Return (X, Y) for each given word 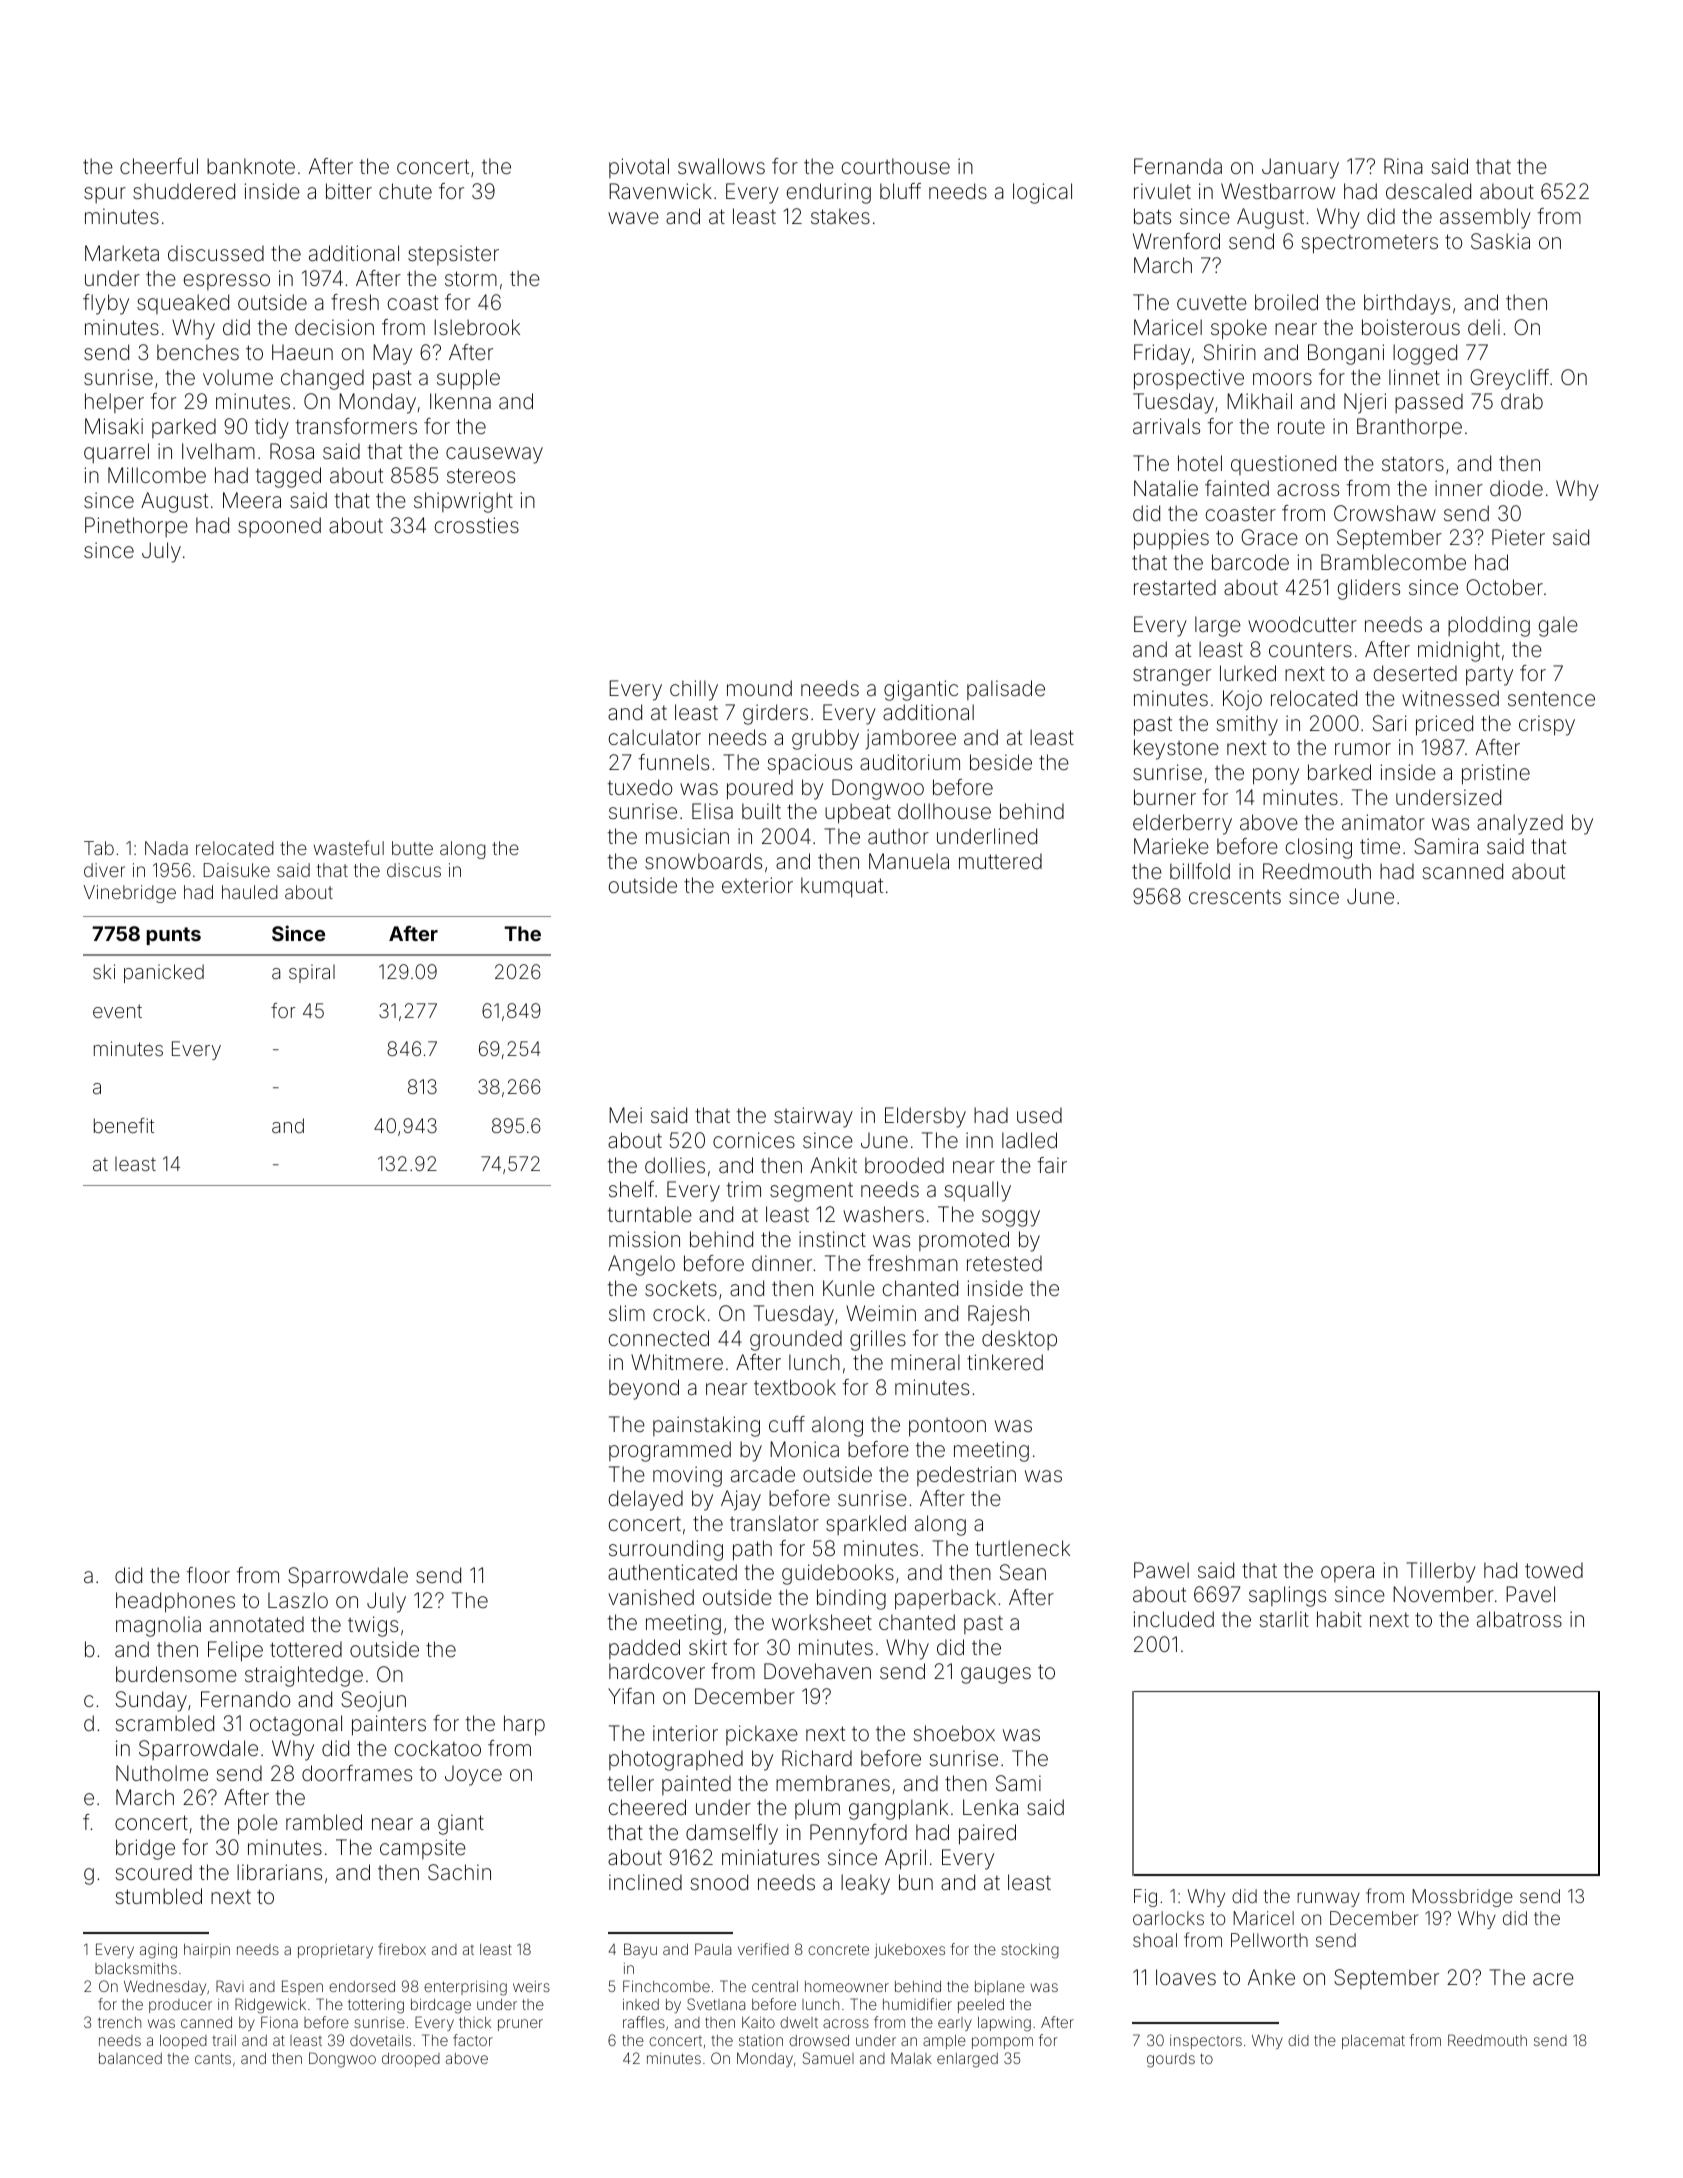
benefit (124, 1125)
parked (184, 428)
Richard (817, 1758)
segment (811, 1192)
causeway (494, 455)
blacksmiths (136, 1968)
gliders (1369, 589)
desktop (1019, 1340)
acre (1553, 1979)
